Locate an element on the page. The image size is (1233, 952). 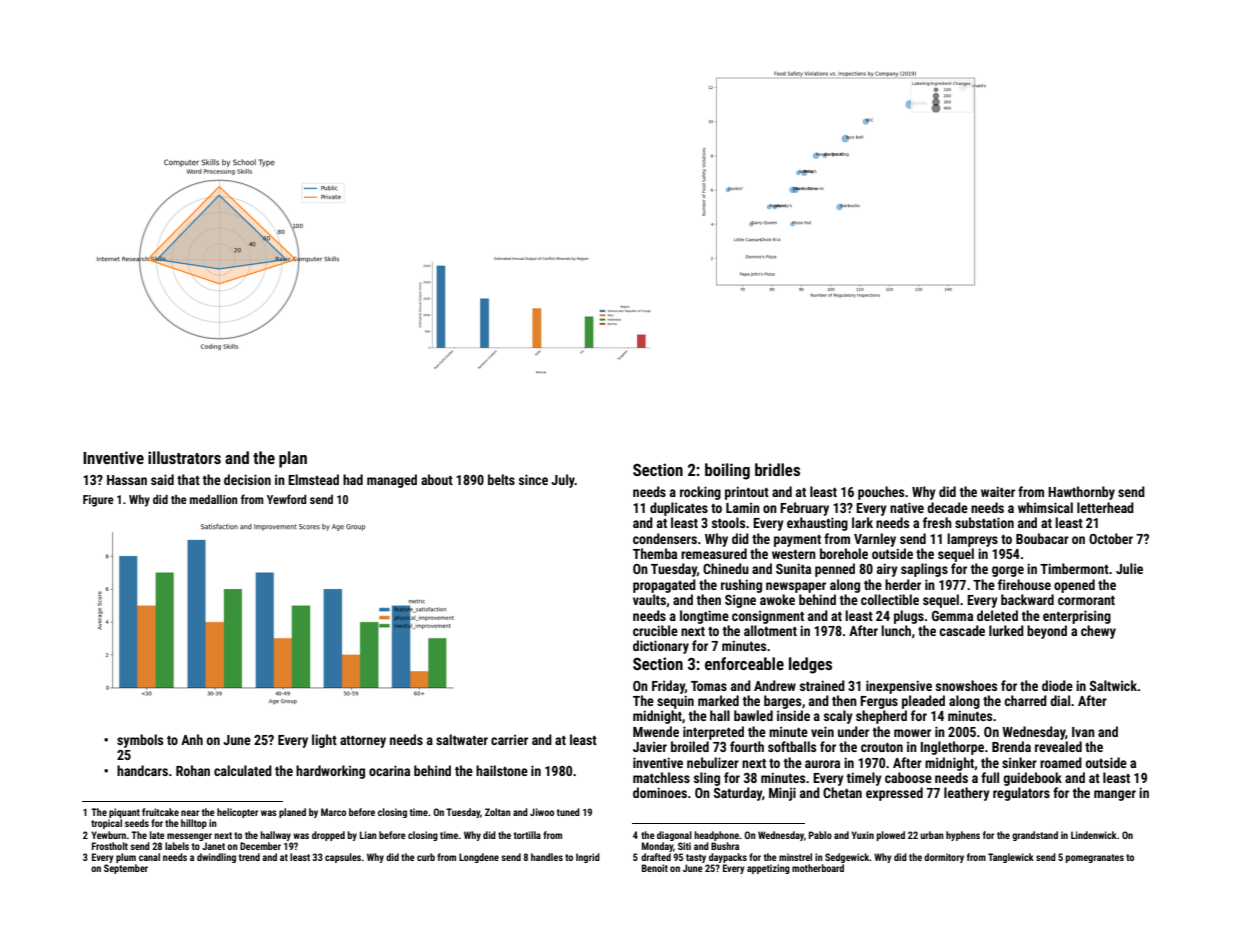
nebulizer is located at coordinates (713, 762).
